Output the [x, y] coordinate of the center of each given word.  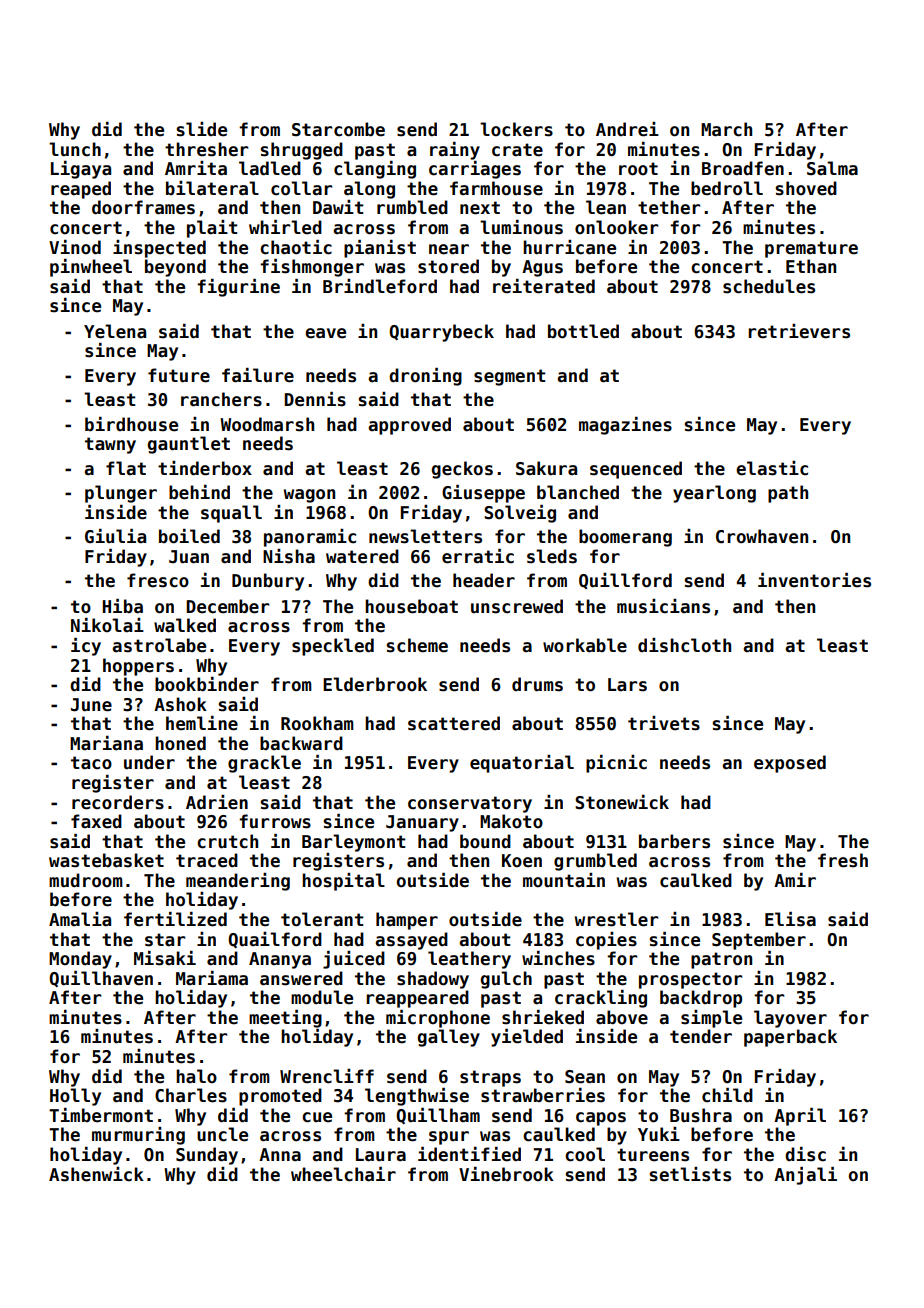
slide [201, 129]
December [227, 606]
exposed [790, 764]
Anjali [805, 1176]
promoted [280, 1097]
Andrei [627, 129]
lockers [516, 129]
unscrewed [517, 606]
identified [469, 1154]
